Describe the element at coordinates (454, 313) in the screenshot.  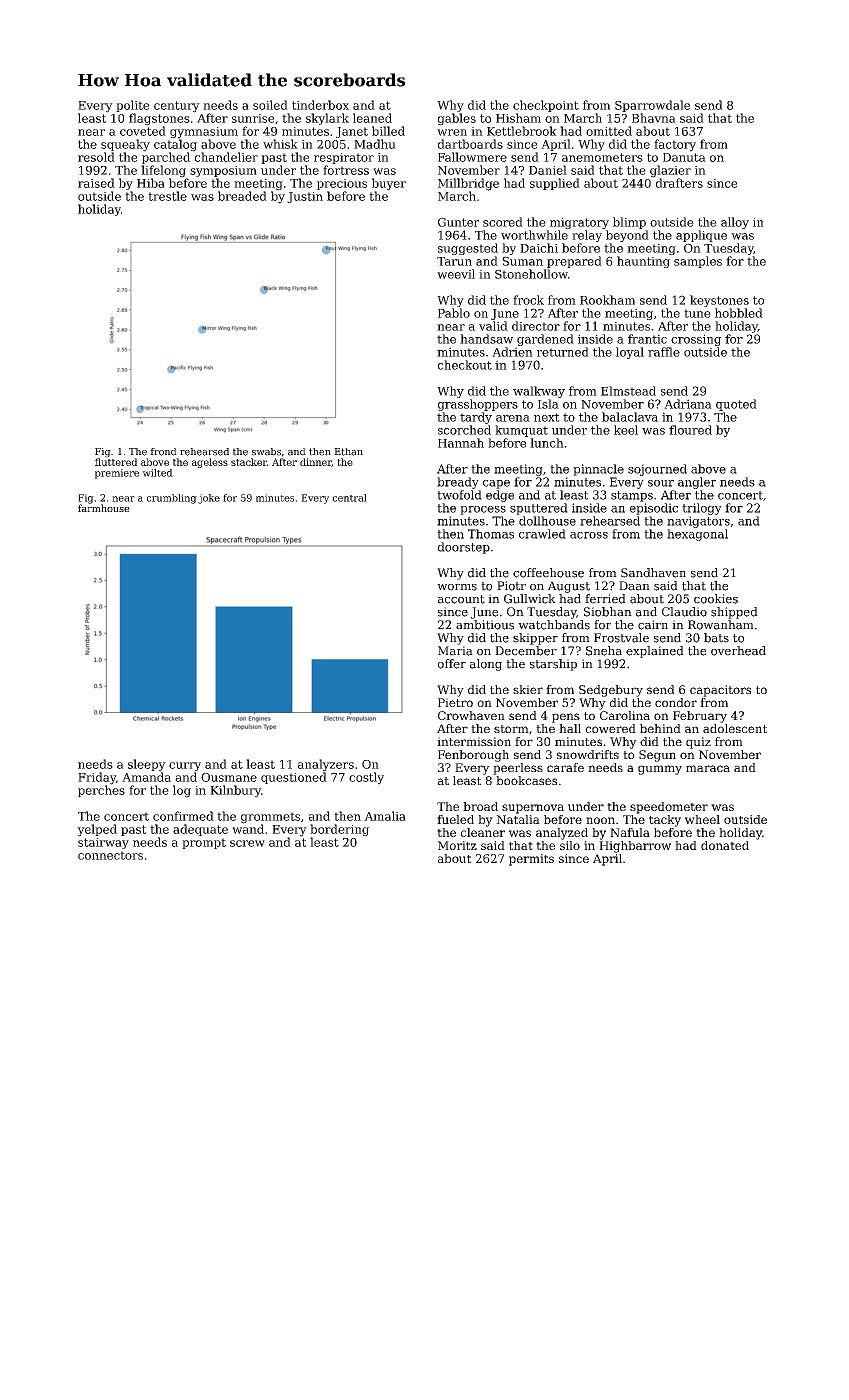
I see `Pablo` at that location.
